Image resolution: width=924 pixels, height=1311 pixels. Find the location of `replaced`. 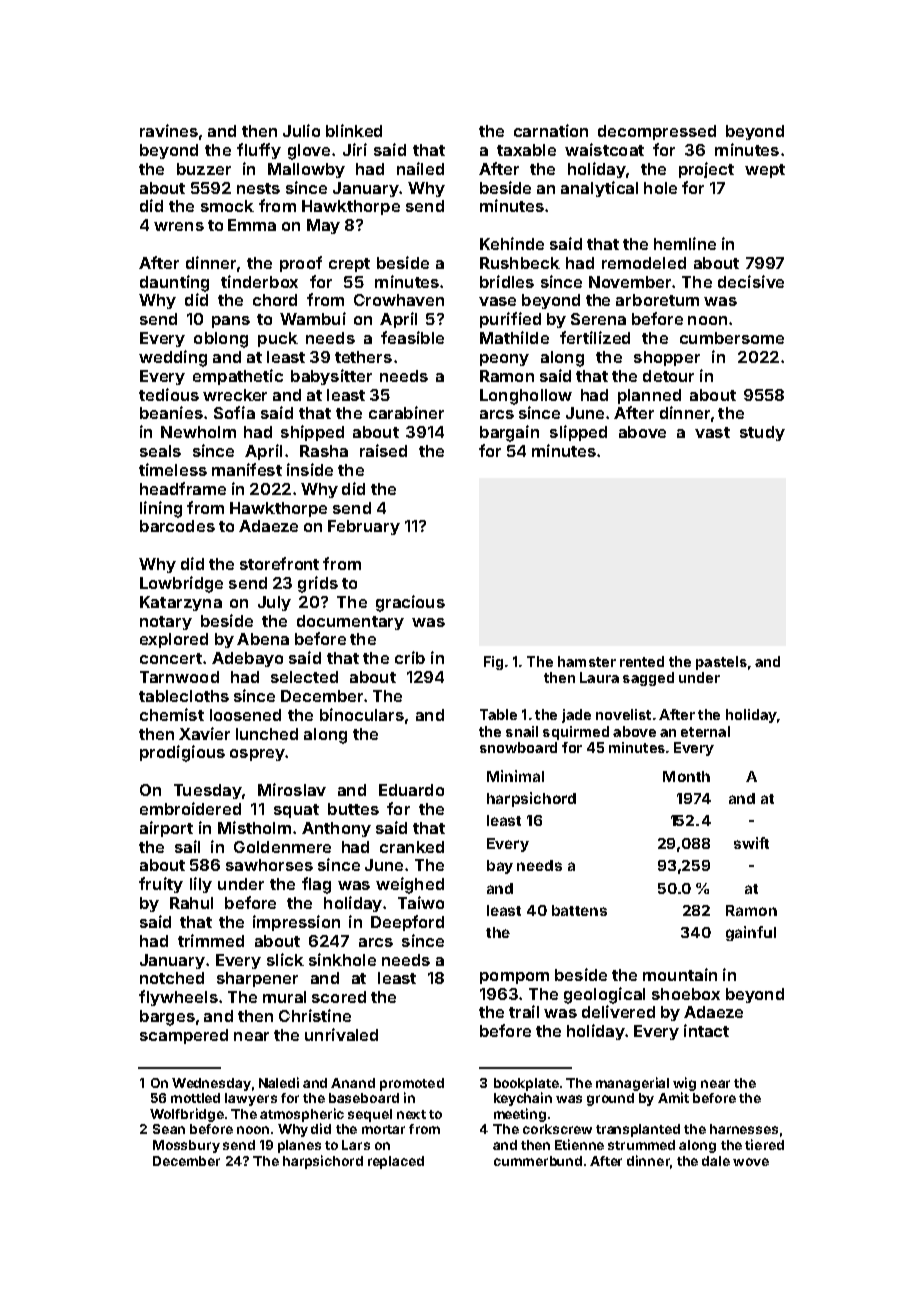

replaced is located at coordinates (396, 1162).
